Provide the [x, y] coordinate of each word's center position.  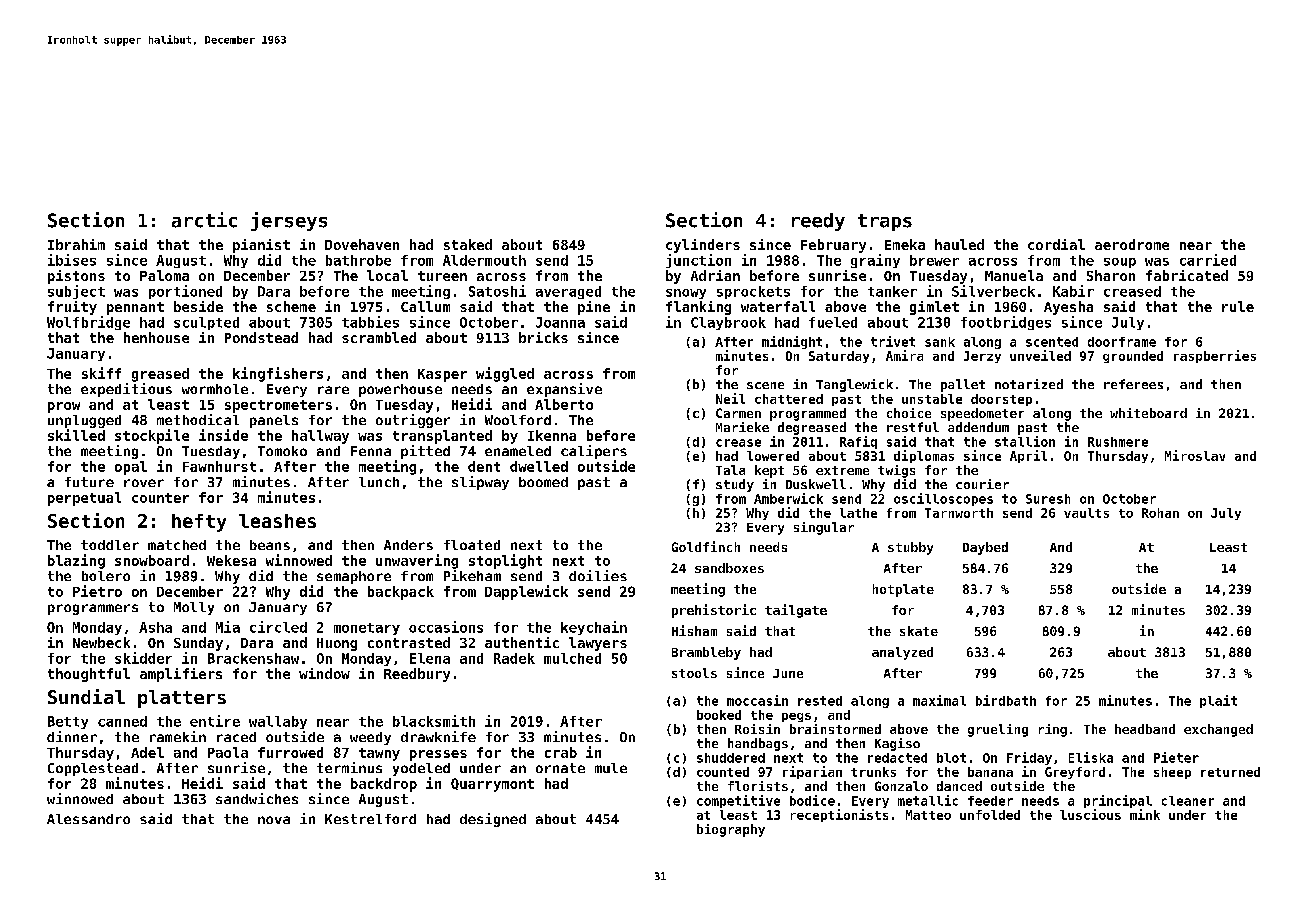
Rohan [1160, 513]
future [89, 482]
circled [278, 627]
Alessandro [88, 819]
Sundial [86, 696]
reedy [818, 222]
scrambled [379, 337]
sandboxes [729, 568]
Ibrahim [76, 244]
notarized [1029, 384]
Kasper [442, 375]
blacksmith [434, 721]
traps [885, 222]
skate [919, 631]
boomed [543, 482]
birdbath [1006, 700]
